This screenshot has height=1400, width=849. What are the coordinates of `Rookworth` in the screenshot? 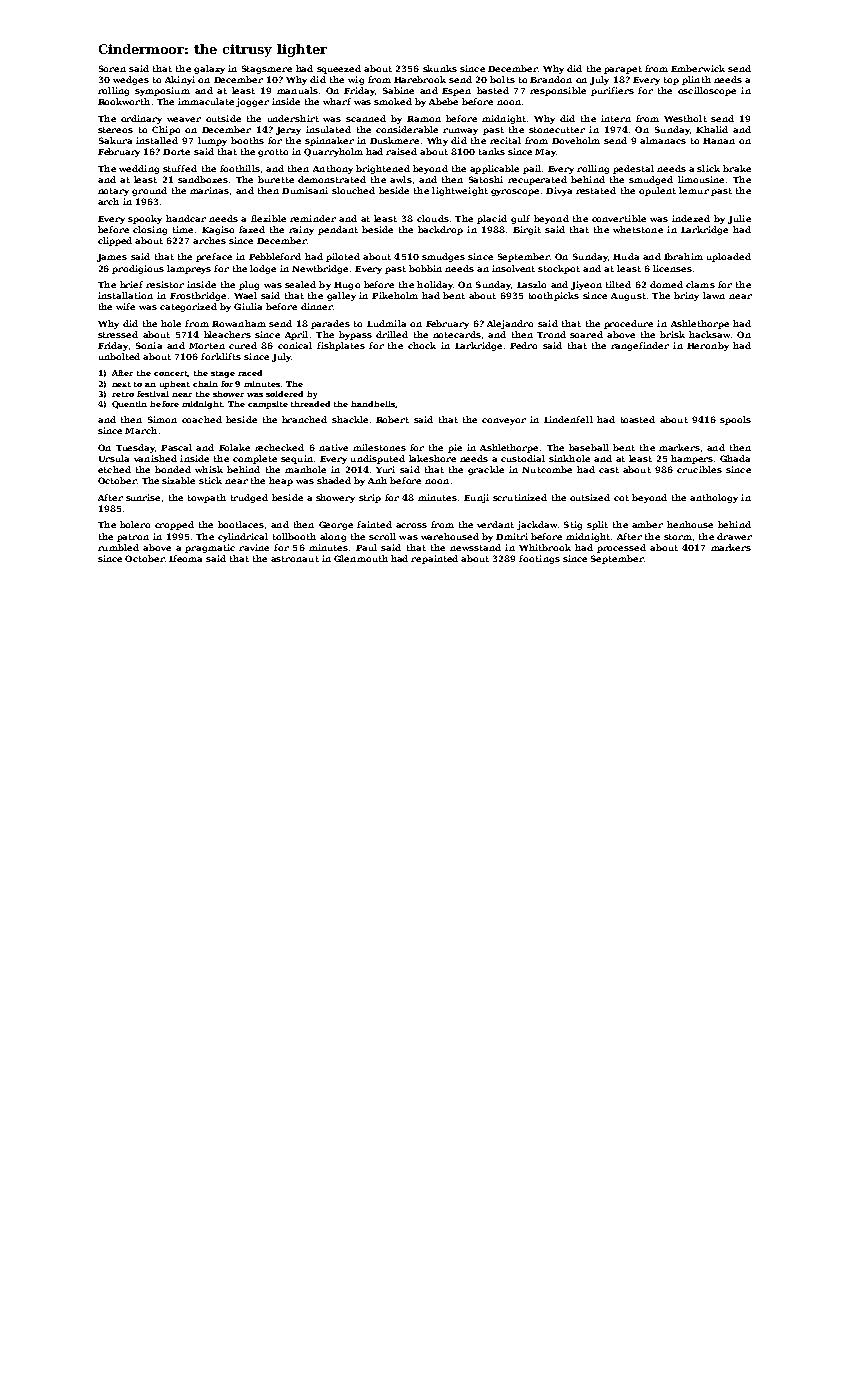 It's located at (124, 101).
